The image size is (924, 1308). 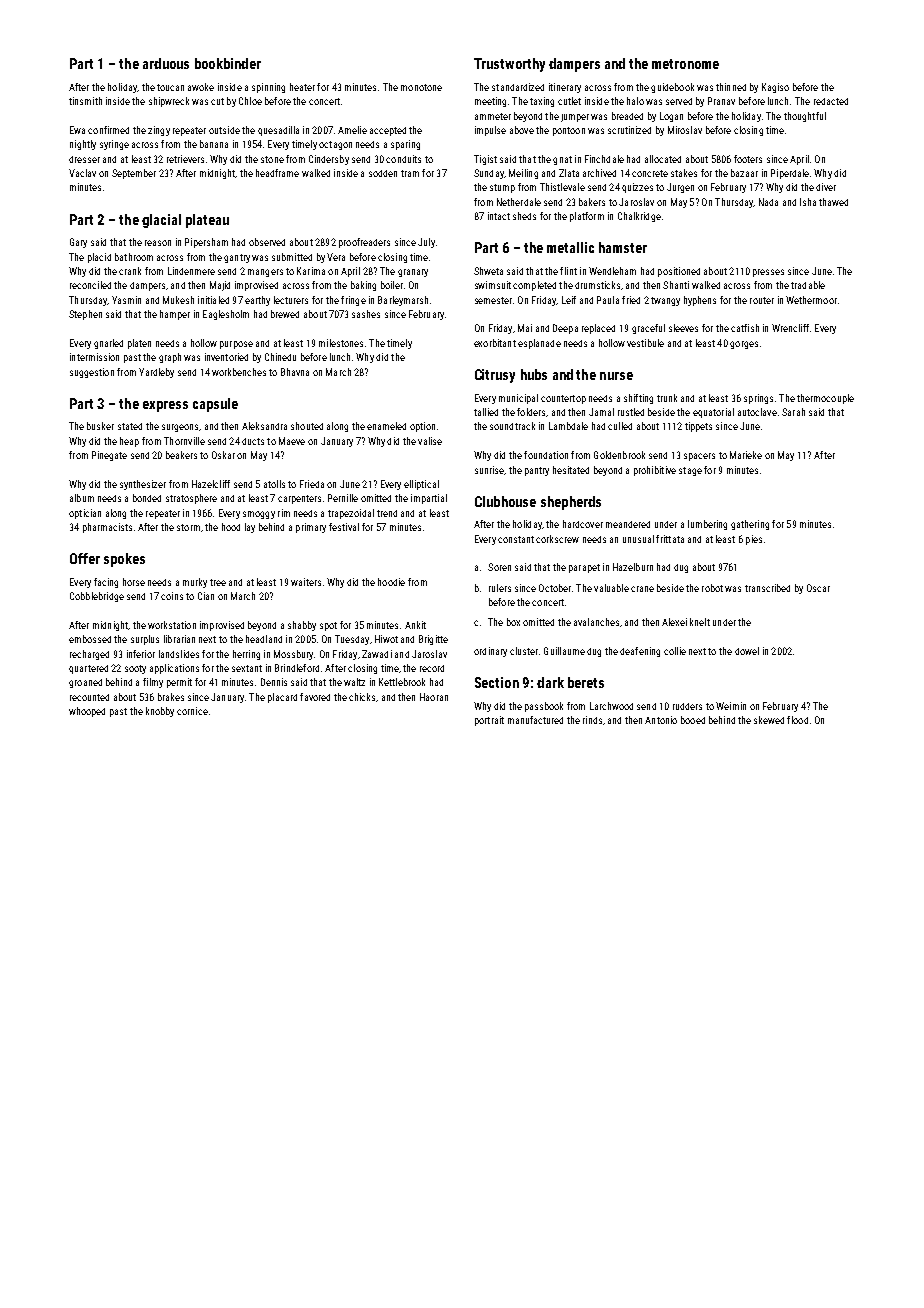 What do you see at coordinates (89, 655) in the page?
I see `recharged` at bounding box center [89, 655].
